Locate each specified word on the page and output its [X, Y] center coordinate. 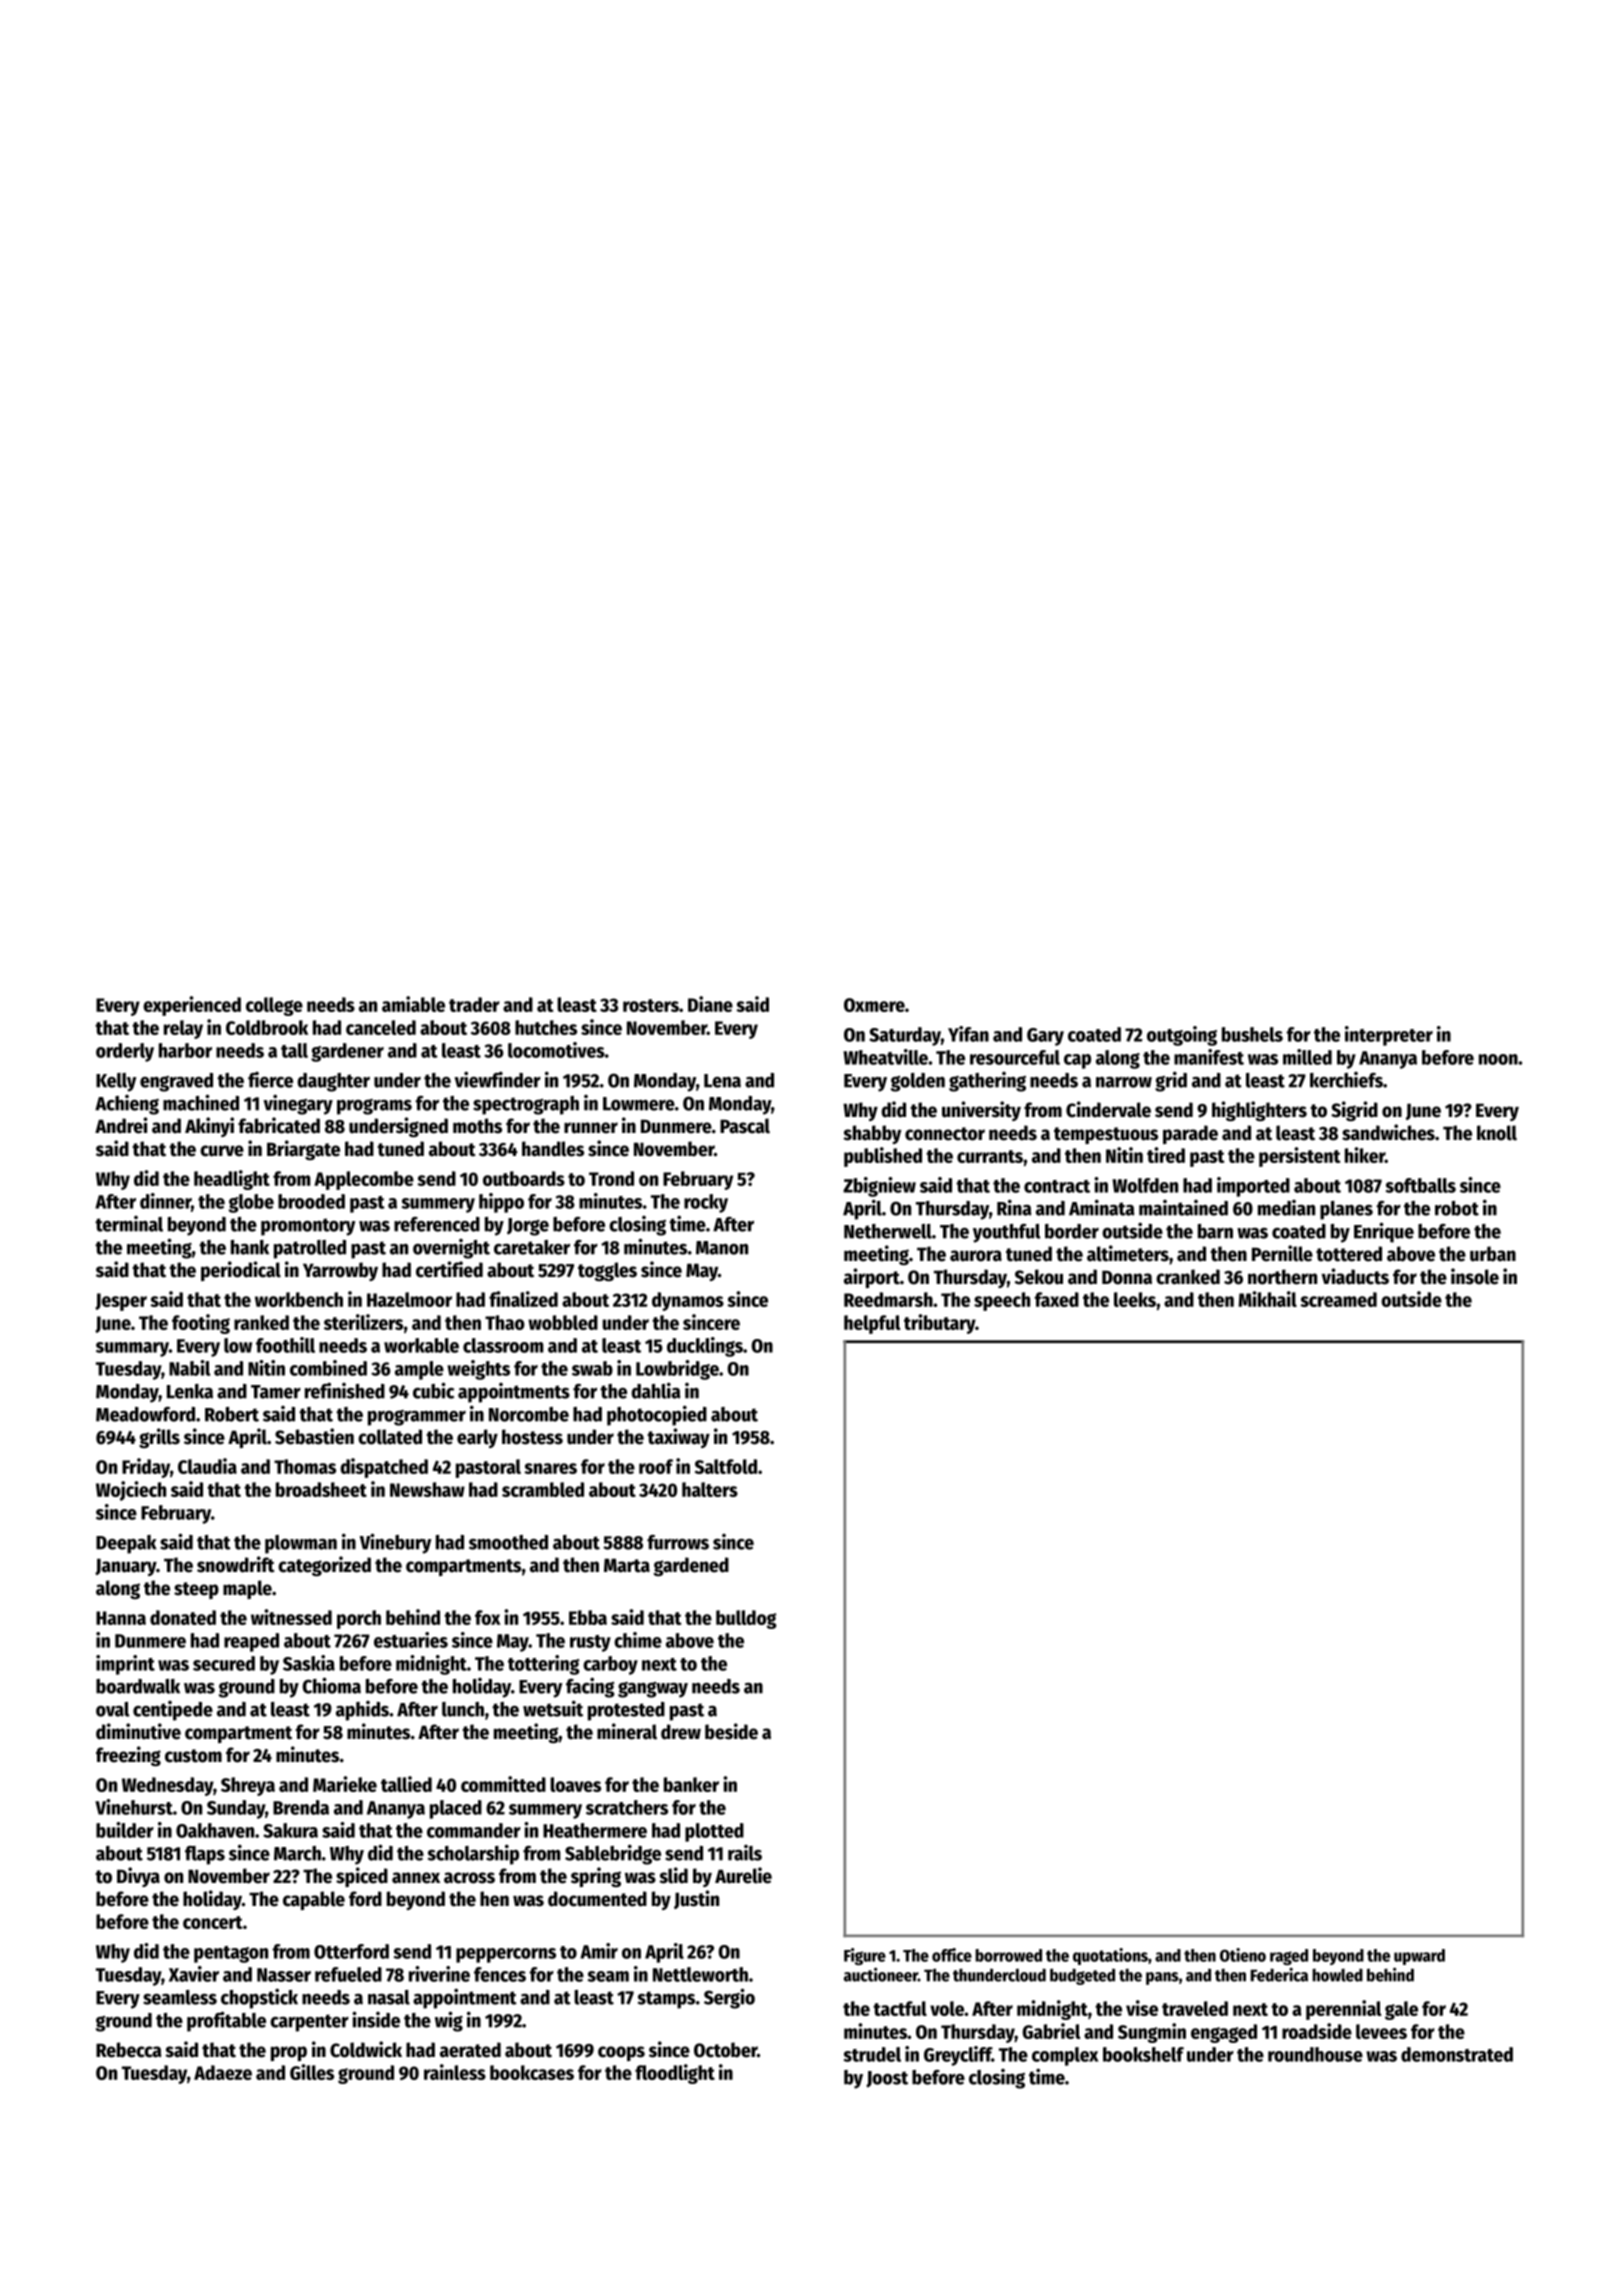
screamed [1338, 1299]
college [274, 1006]
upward [1419, 1957]
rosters [651, 1005]
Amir [599, 1951]
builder [125, 1830]
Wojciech [131, 1491]
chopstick [259, 1998]
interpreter [1389, 1036]
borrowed [1008, 1955]
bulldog [746, 1619]
